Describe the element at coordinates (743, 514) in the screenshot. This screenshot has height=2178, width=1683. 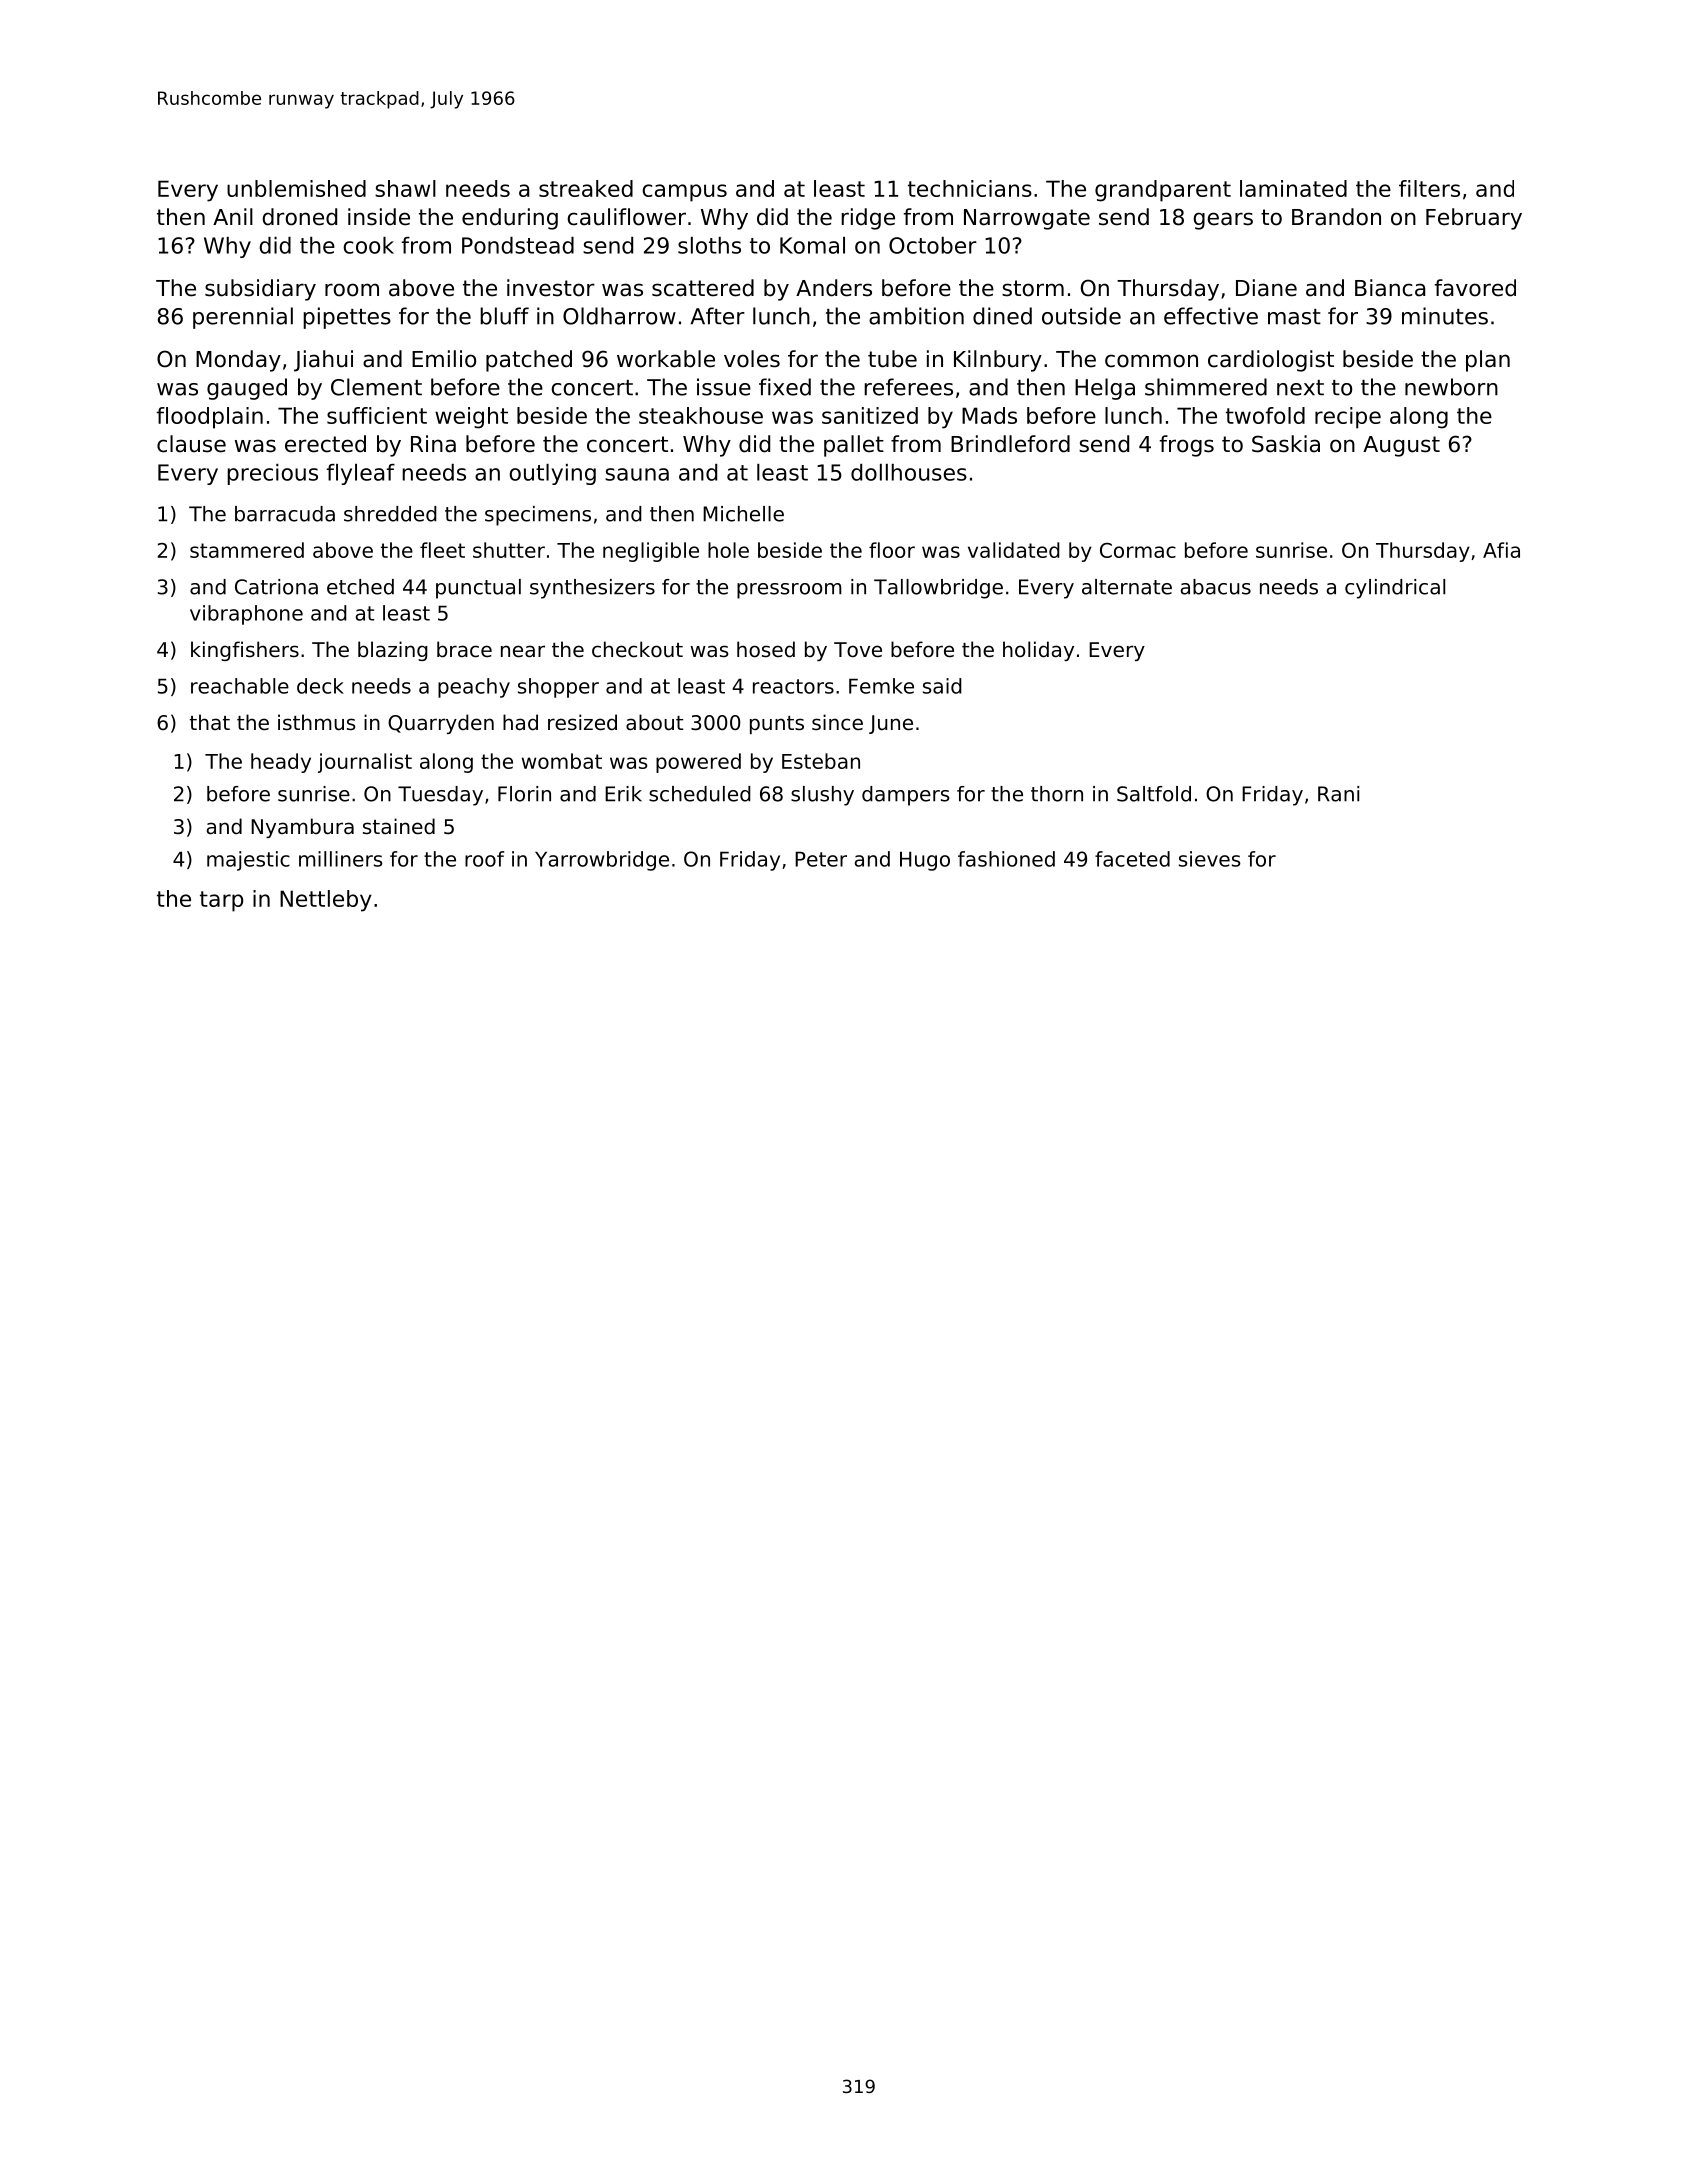
I see `Michelle` at that location.
